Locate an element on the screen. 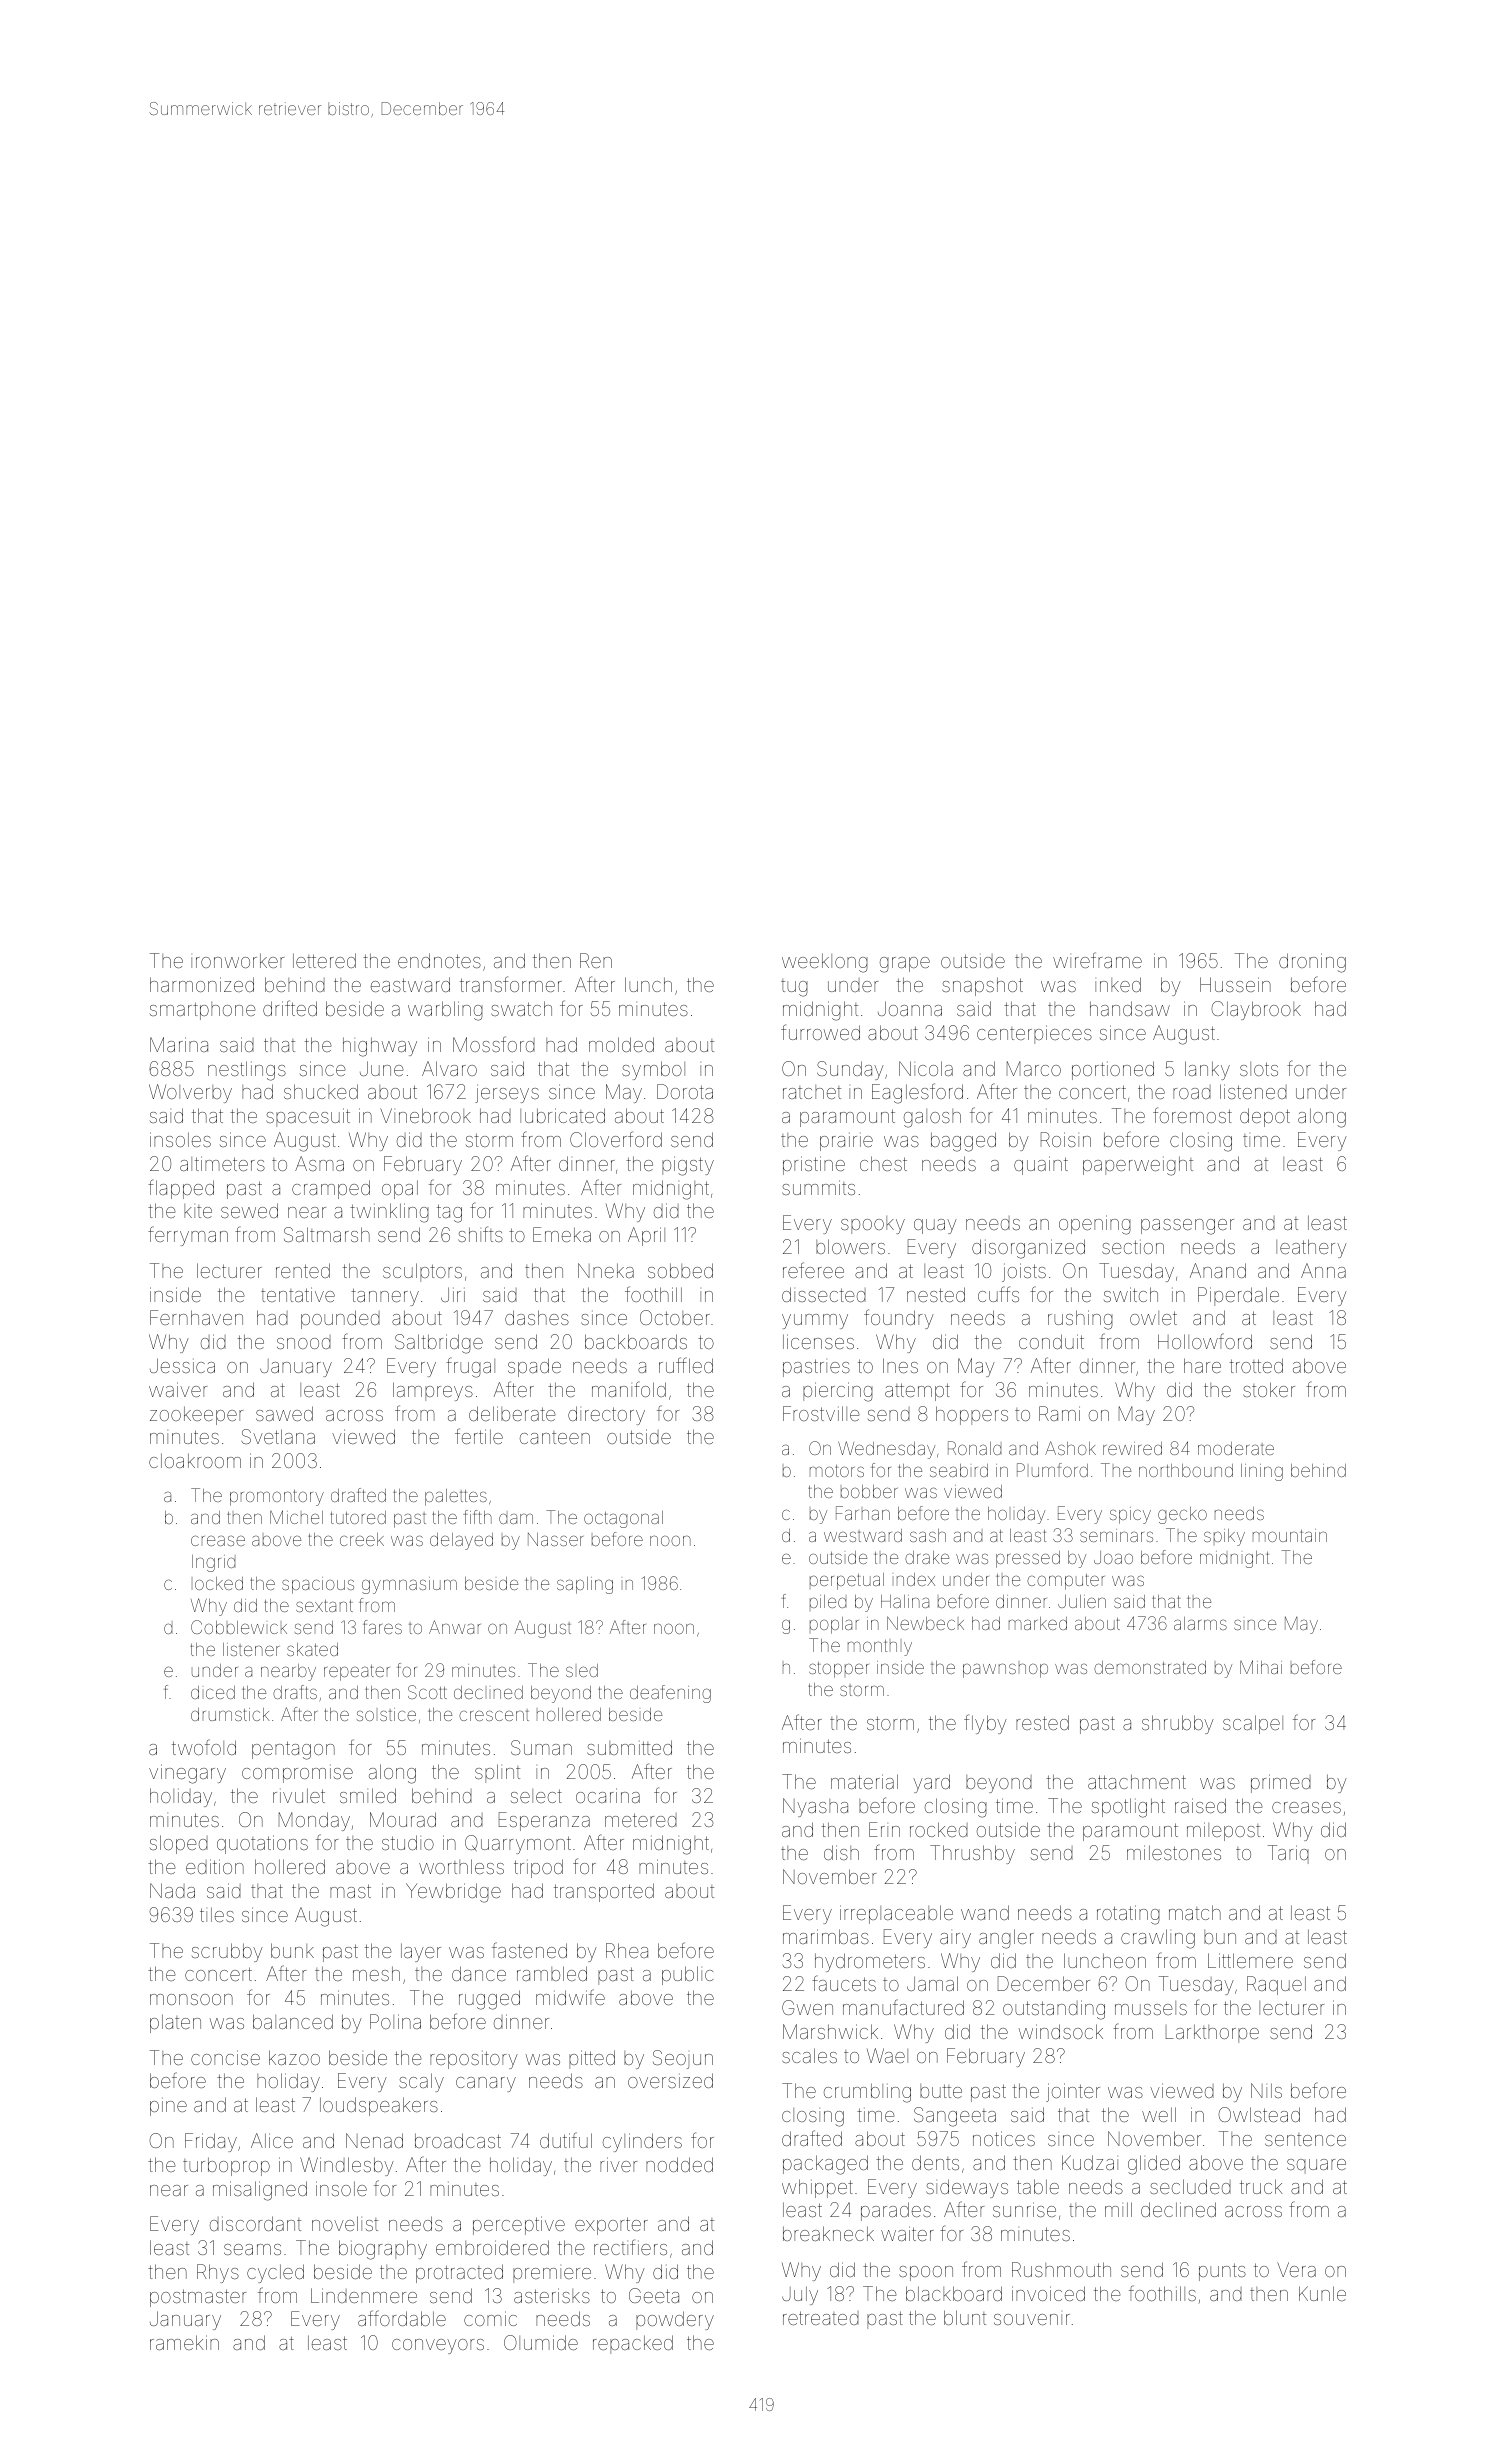 The width and height of the screenshot is (1496, 2464). gecko is located at coordinates (1182, 1515).
